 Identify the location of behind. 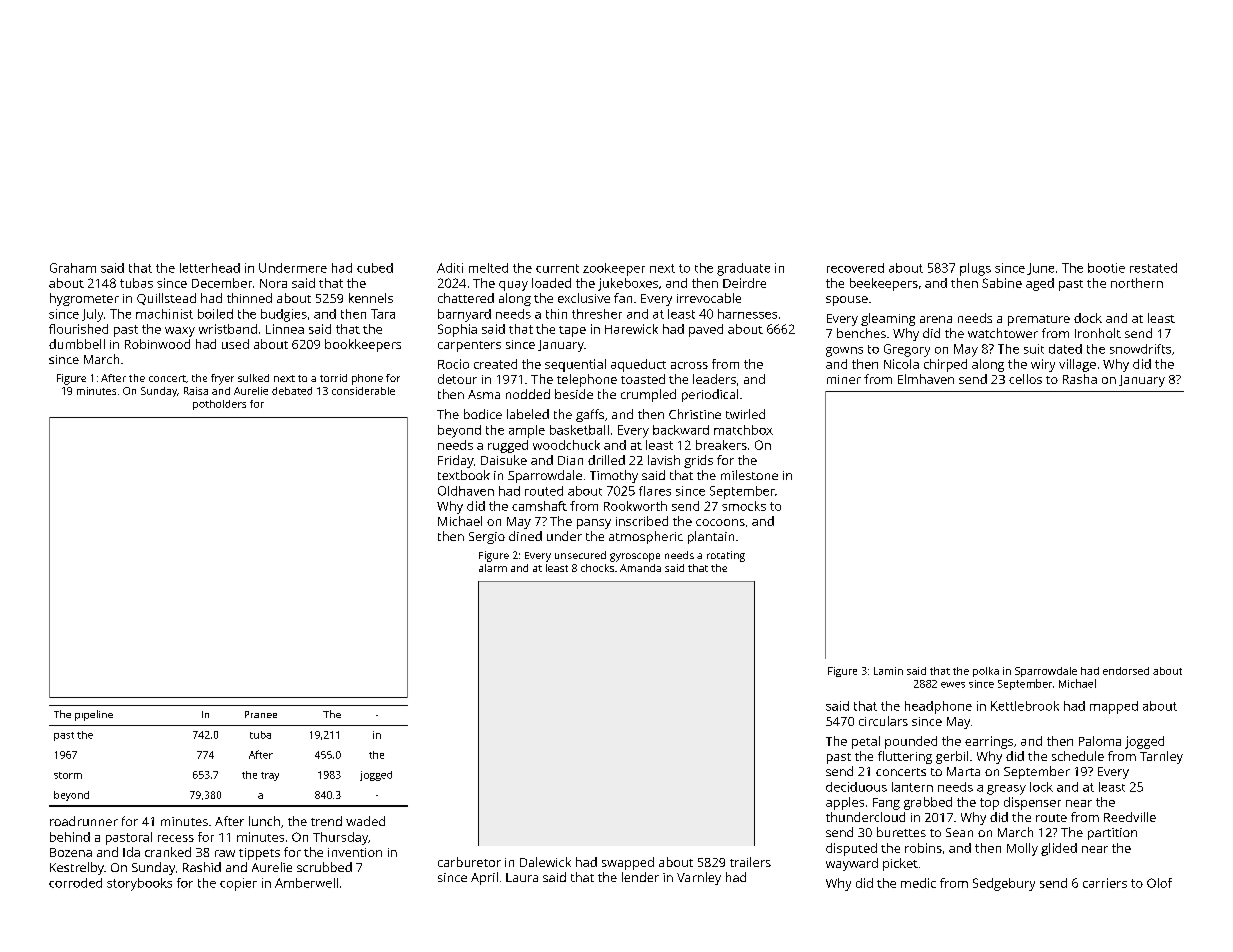
(70, 837).
